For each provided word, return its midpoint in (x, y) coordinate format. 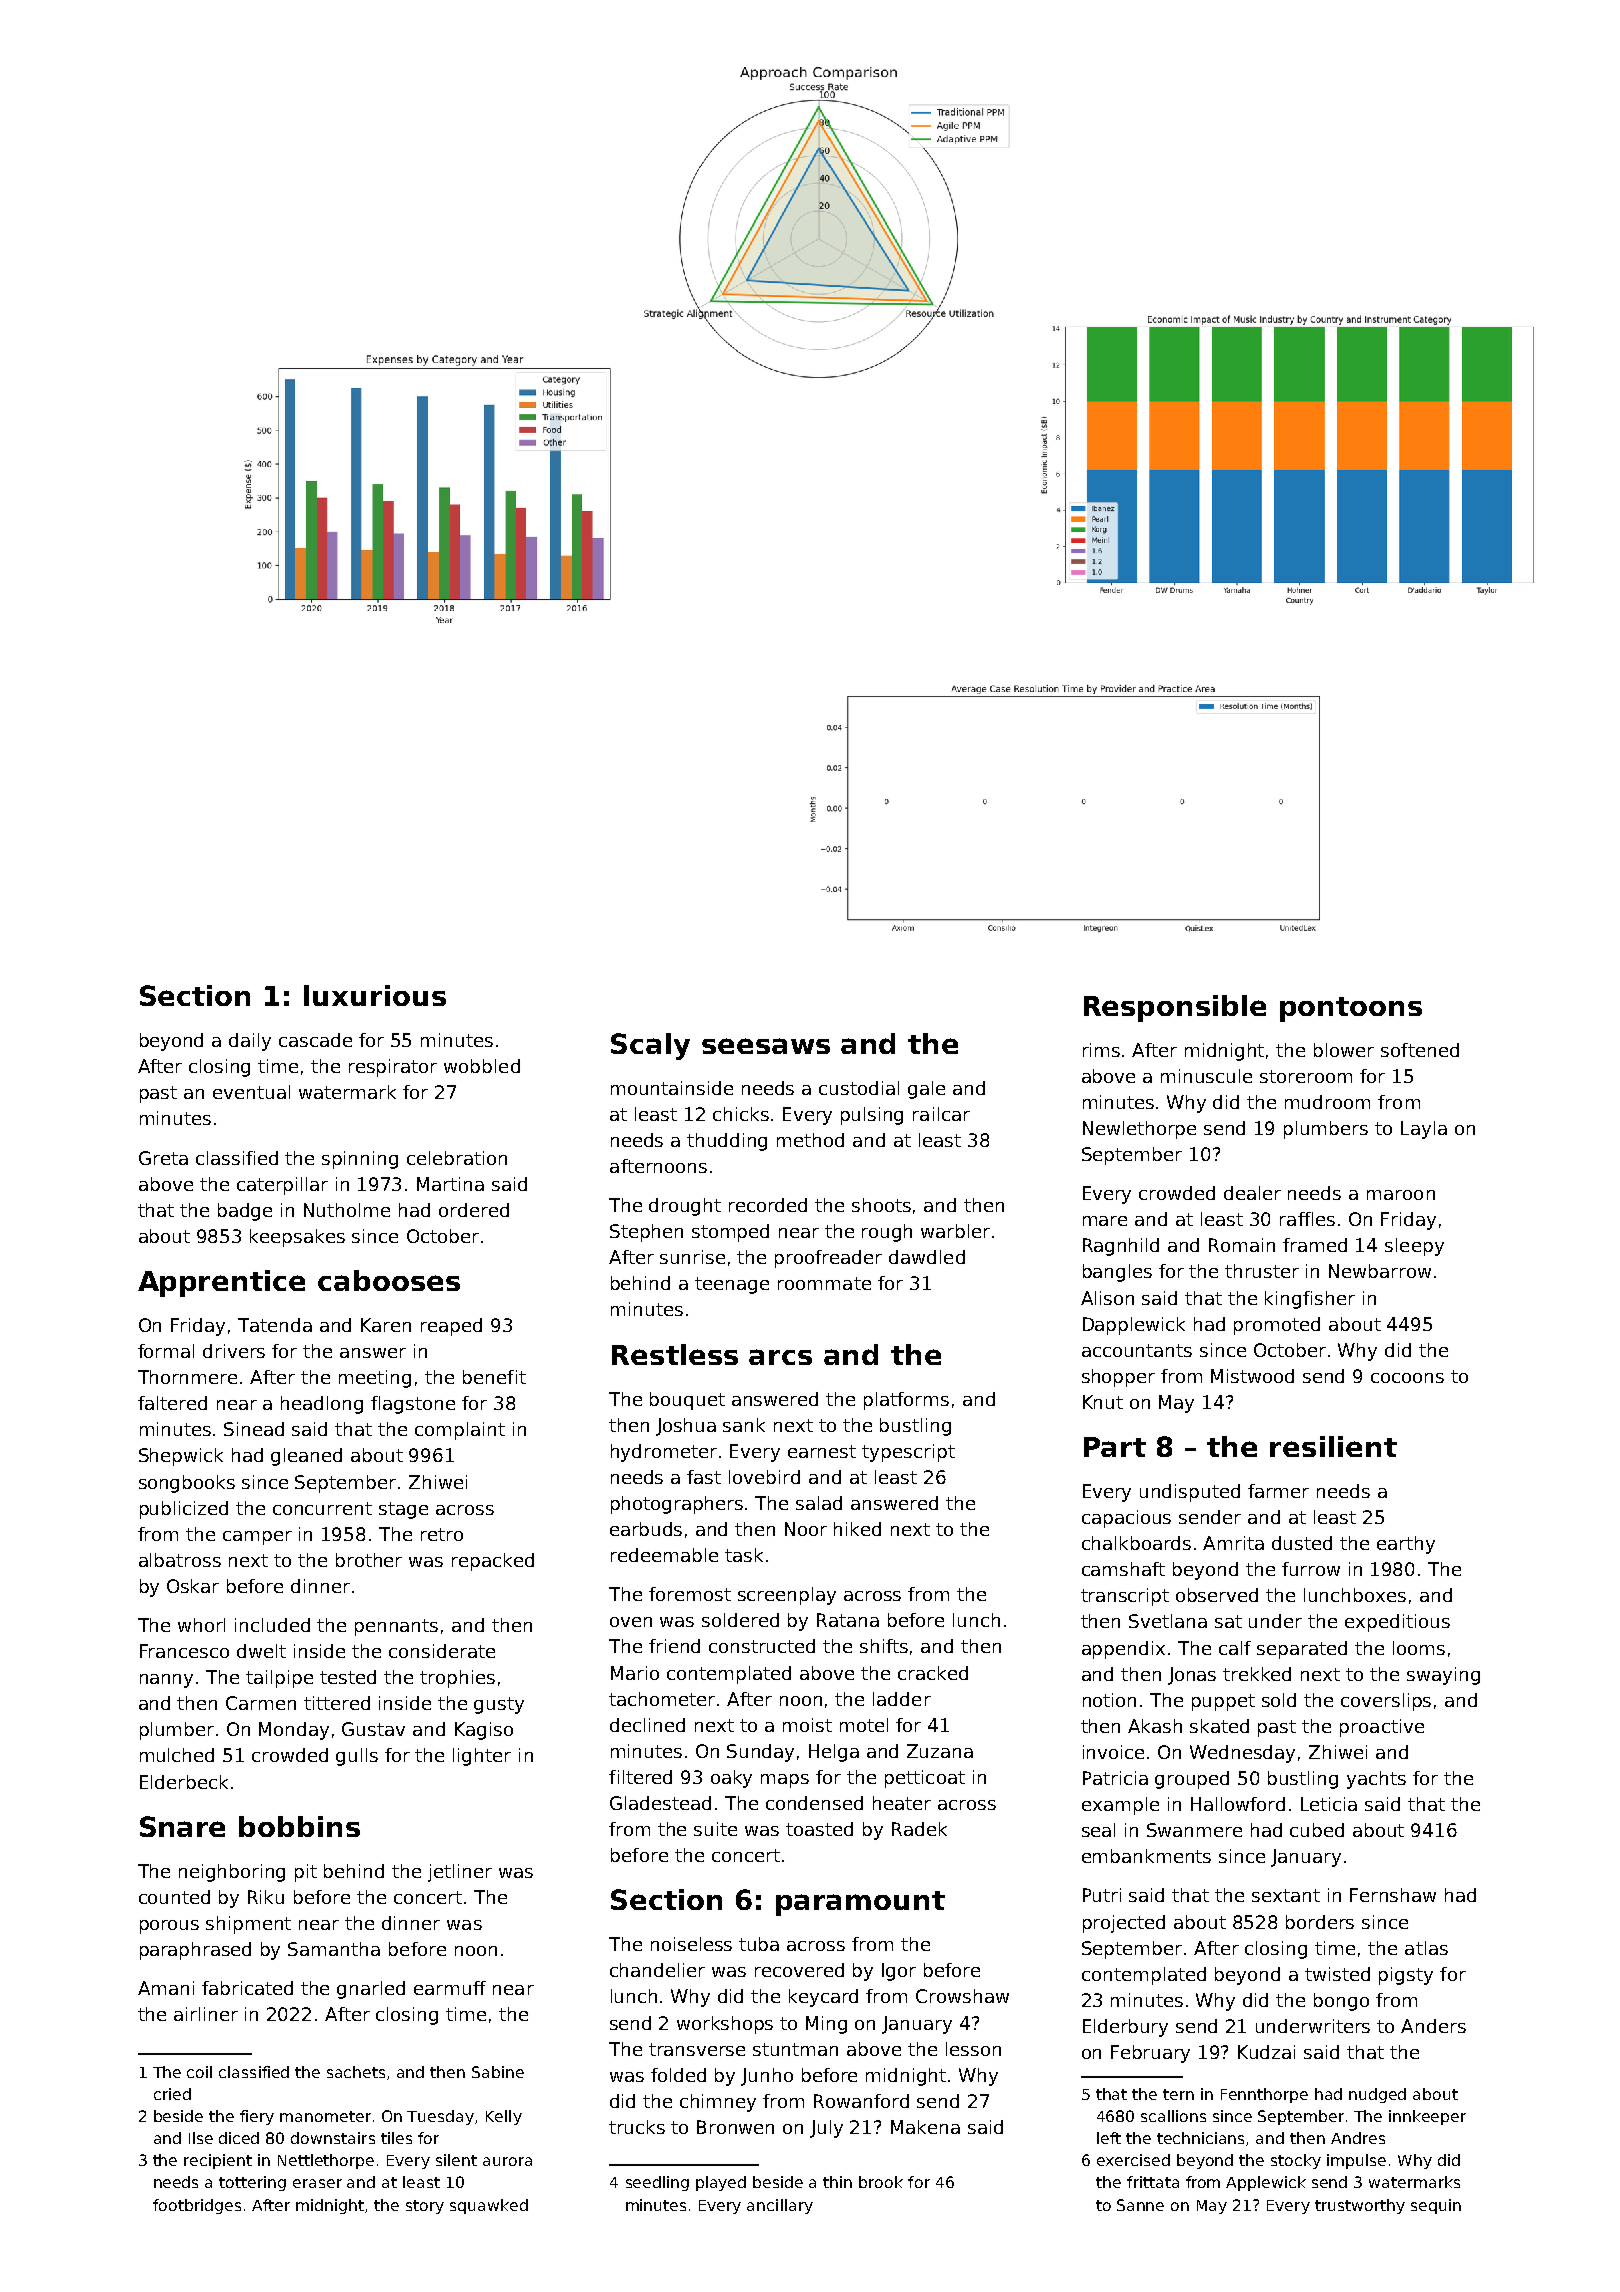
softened (1420, 1050)
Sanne (1140, 2205)
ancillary (780, 2206)
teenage (732, 1285)
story (425, 2207)
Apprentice (221, 1283)
